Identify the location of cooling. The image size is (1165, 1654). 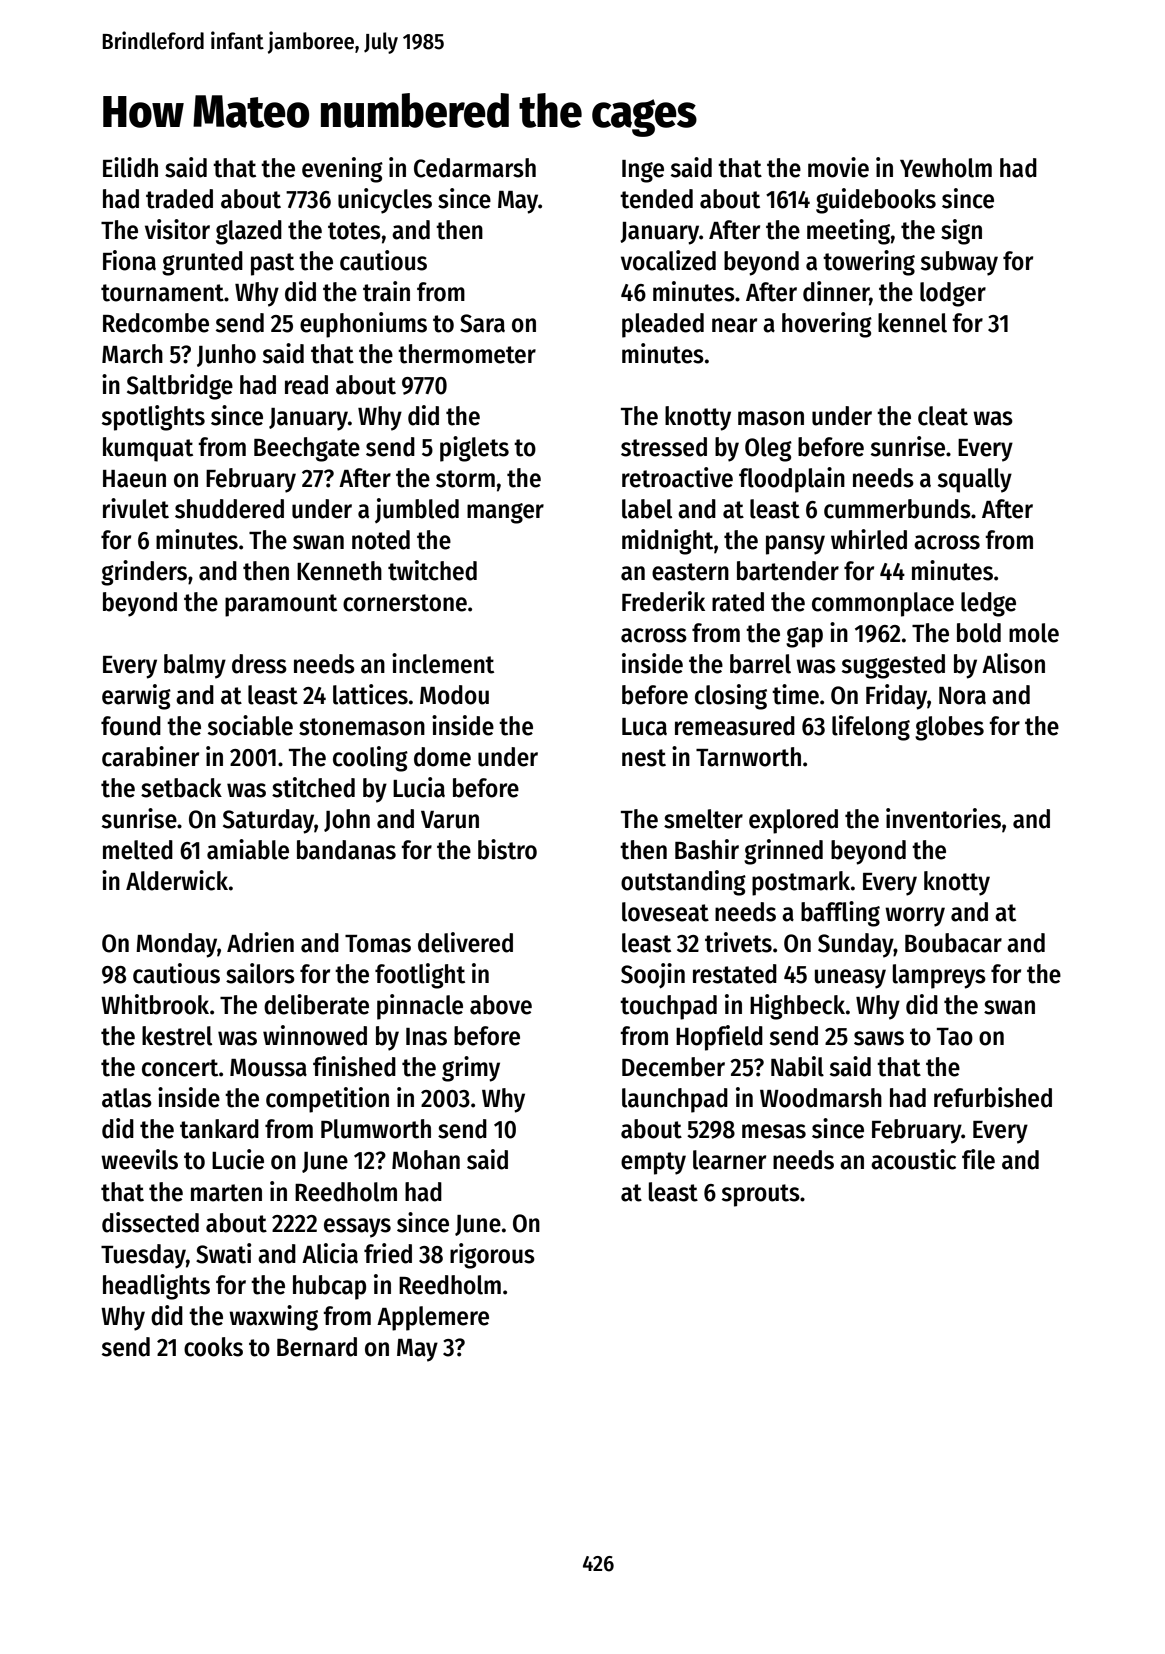
(370, 759).
